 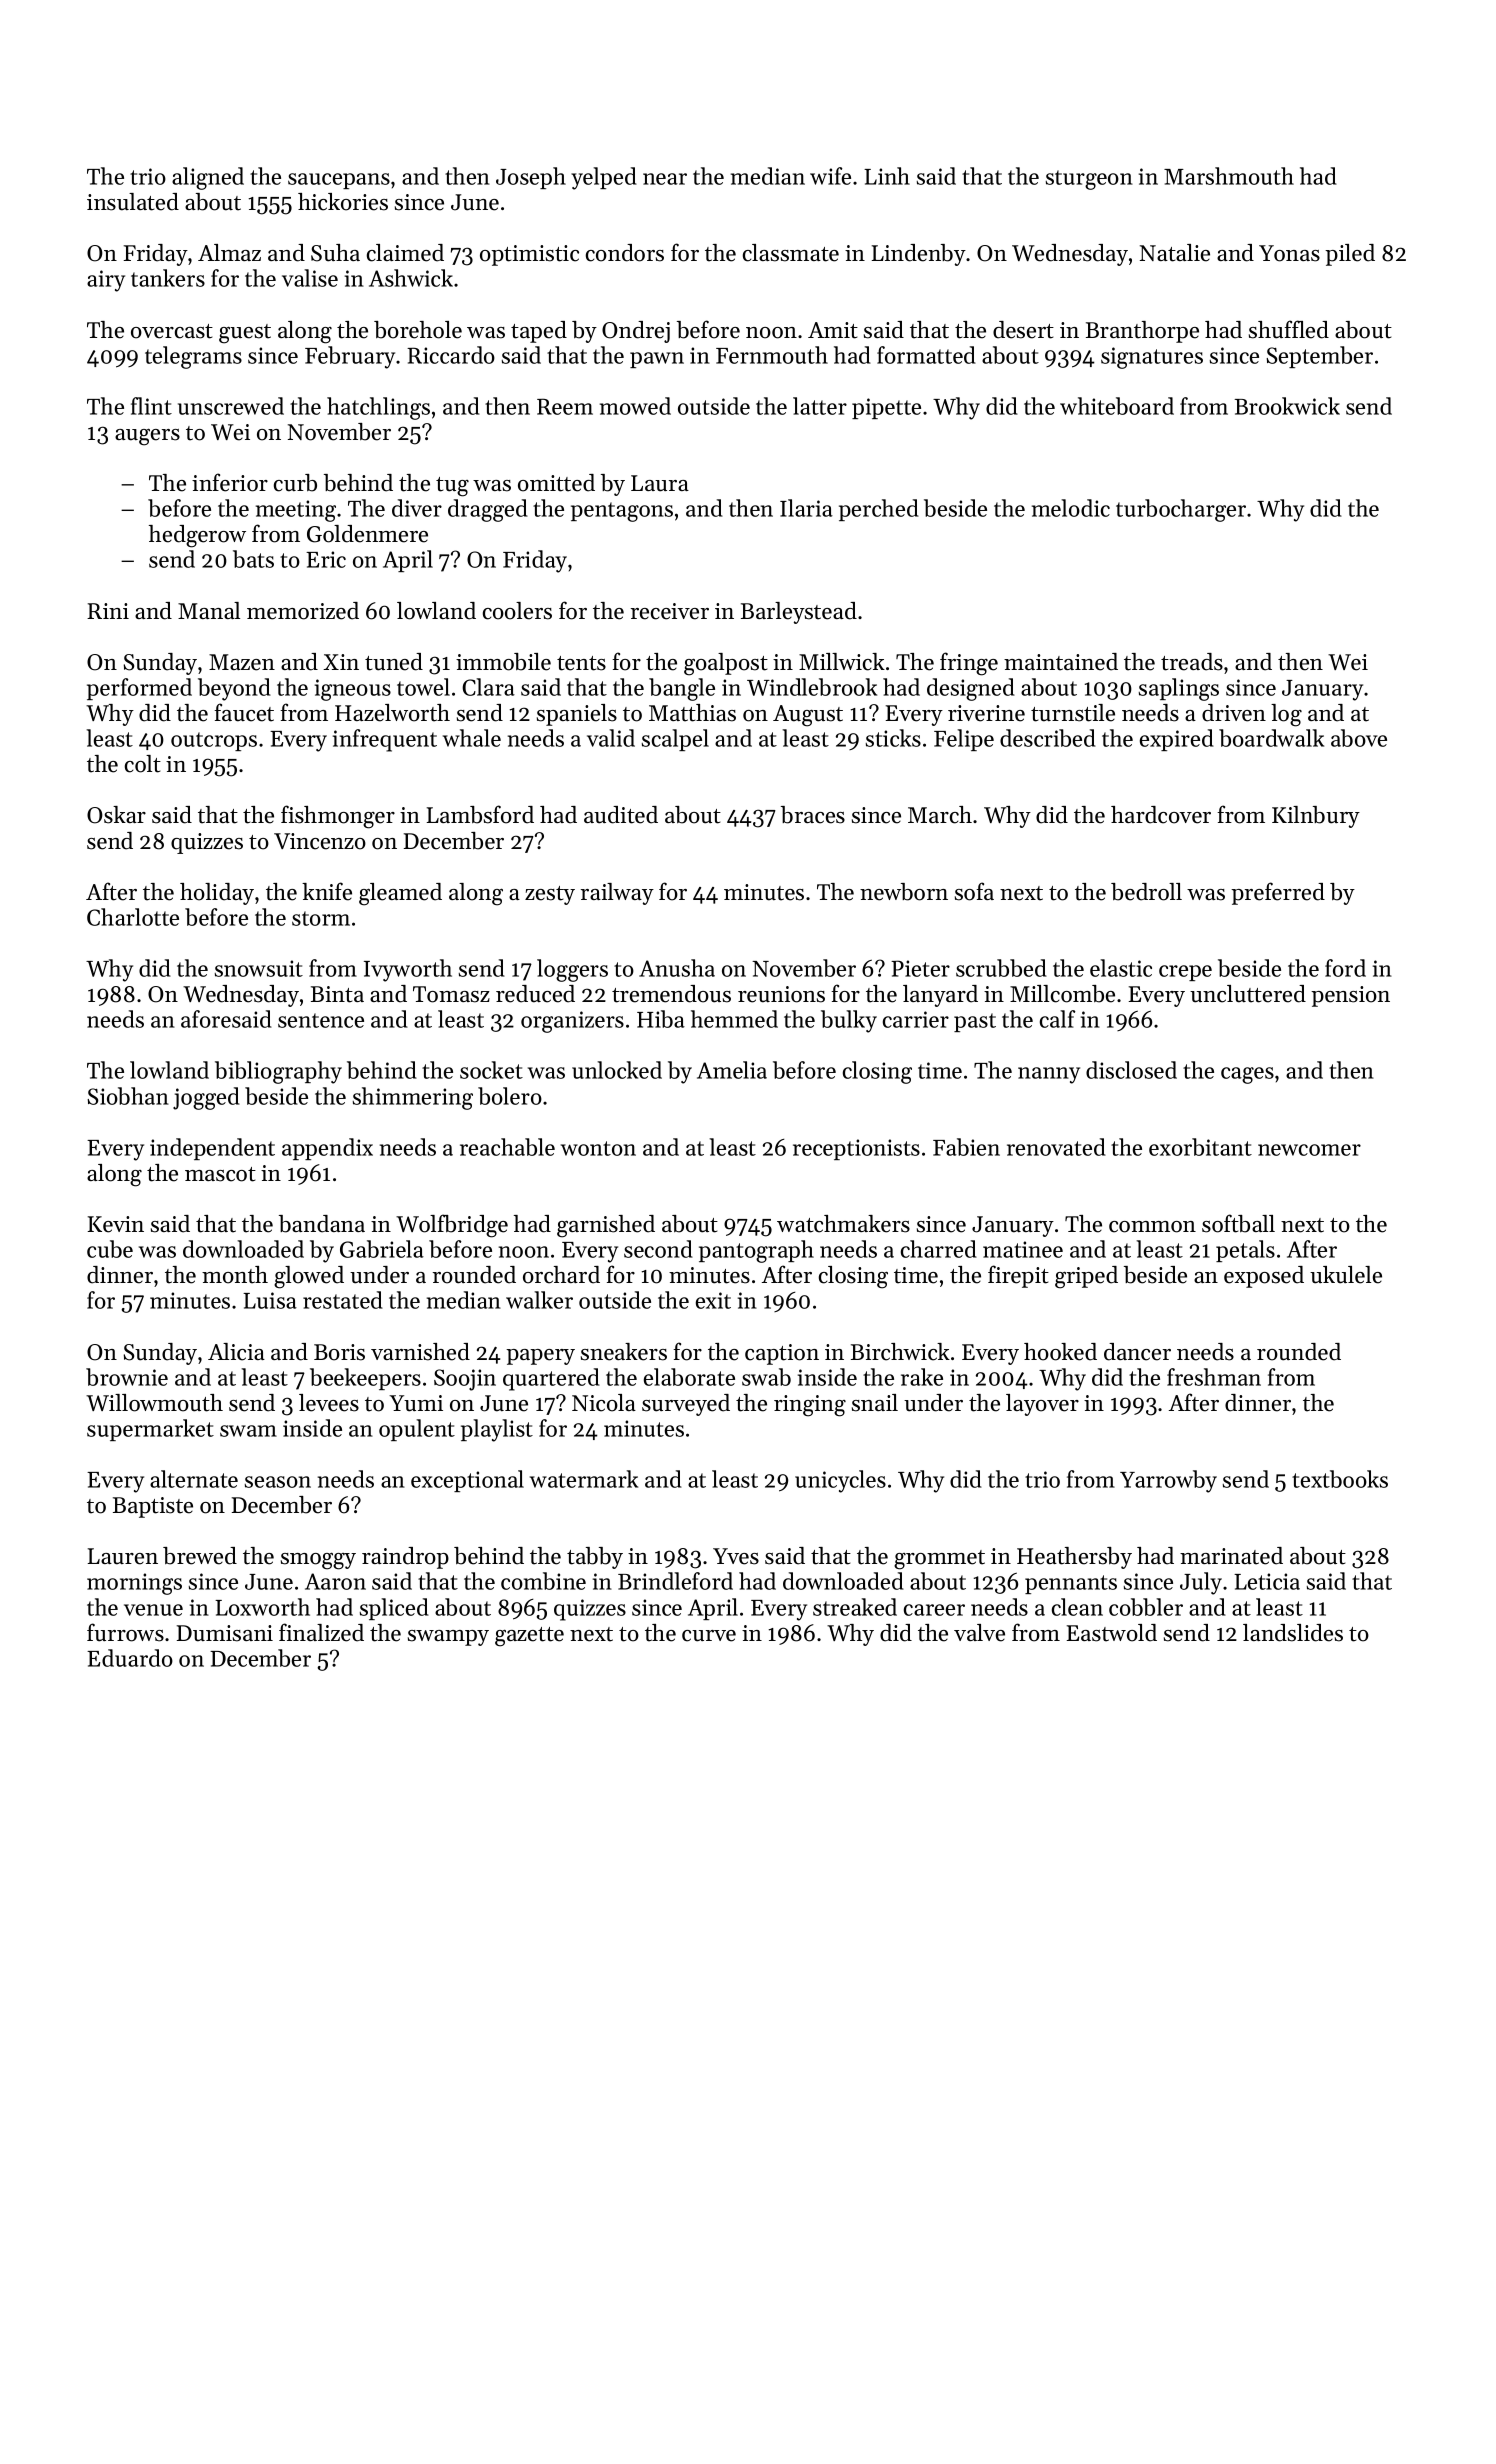 I want to click on holiday, so click(x=217, y=894).
